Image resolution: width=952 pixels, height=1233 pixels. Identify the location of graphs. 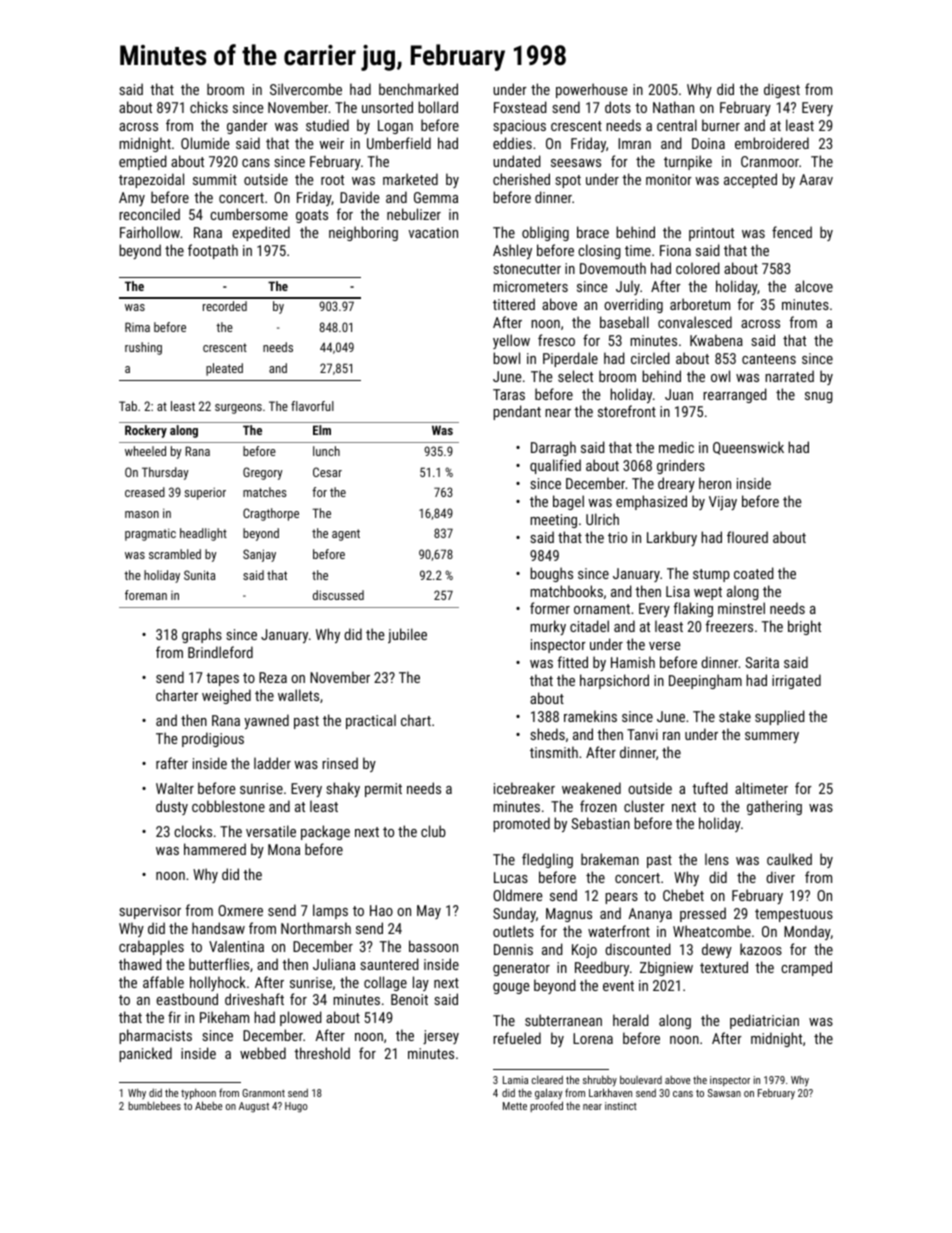
(202, 635).
